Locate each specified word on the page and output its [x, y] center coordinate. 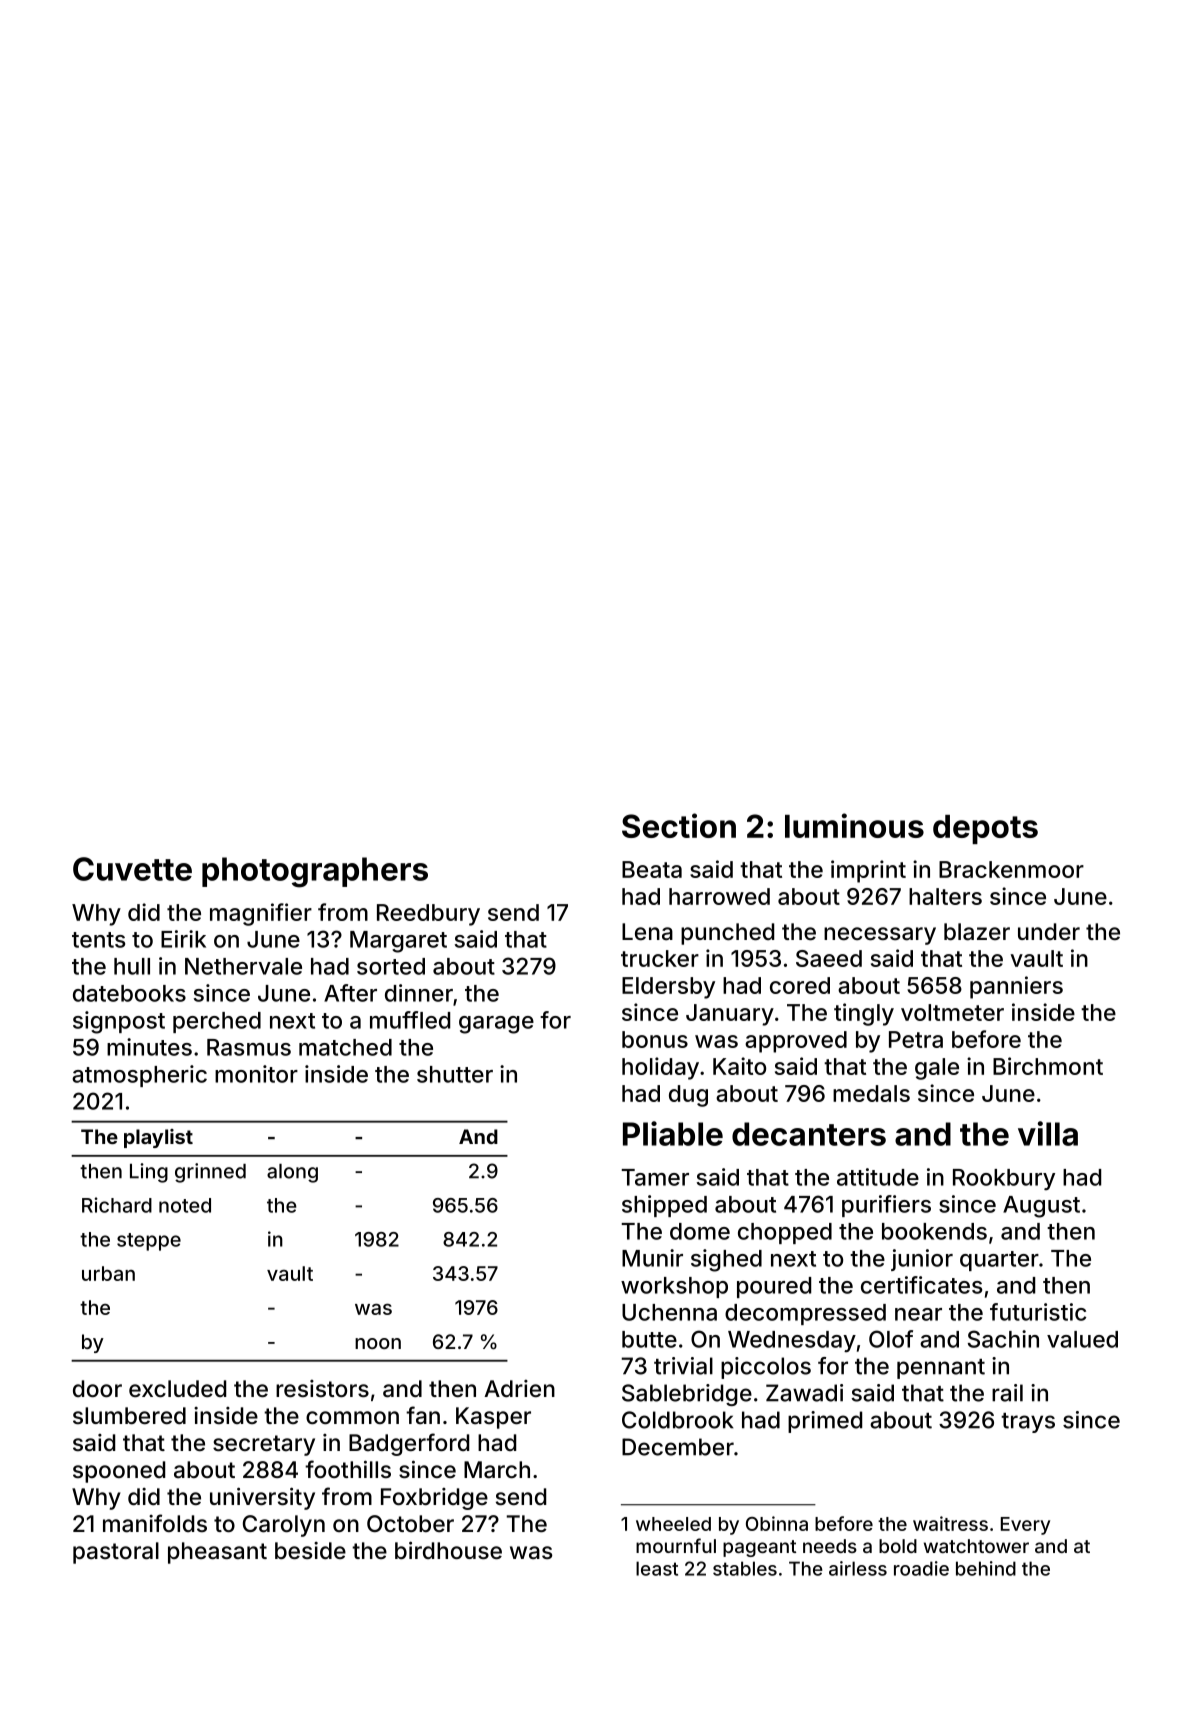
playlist [158, 1138]
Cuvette [132, 869]
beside [310, 1550]
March [497, 1470]
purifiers [886, 1206]
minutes [149, 1047]
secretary [264, 1445]
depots [985, 829]
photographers [315, 872]
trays [1028, 1423]
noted [185, 1205]
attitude [878, 1177]
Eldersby [668, 988]
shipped [664, 1206]
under [1049, 931]
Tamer [655, 1177]
